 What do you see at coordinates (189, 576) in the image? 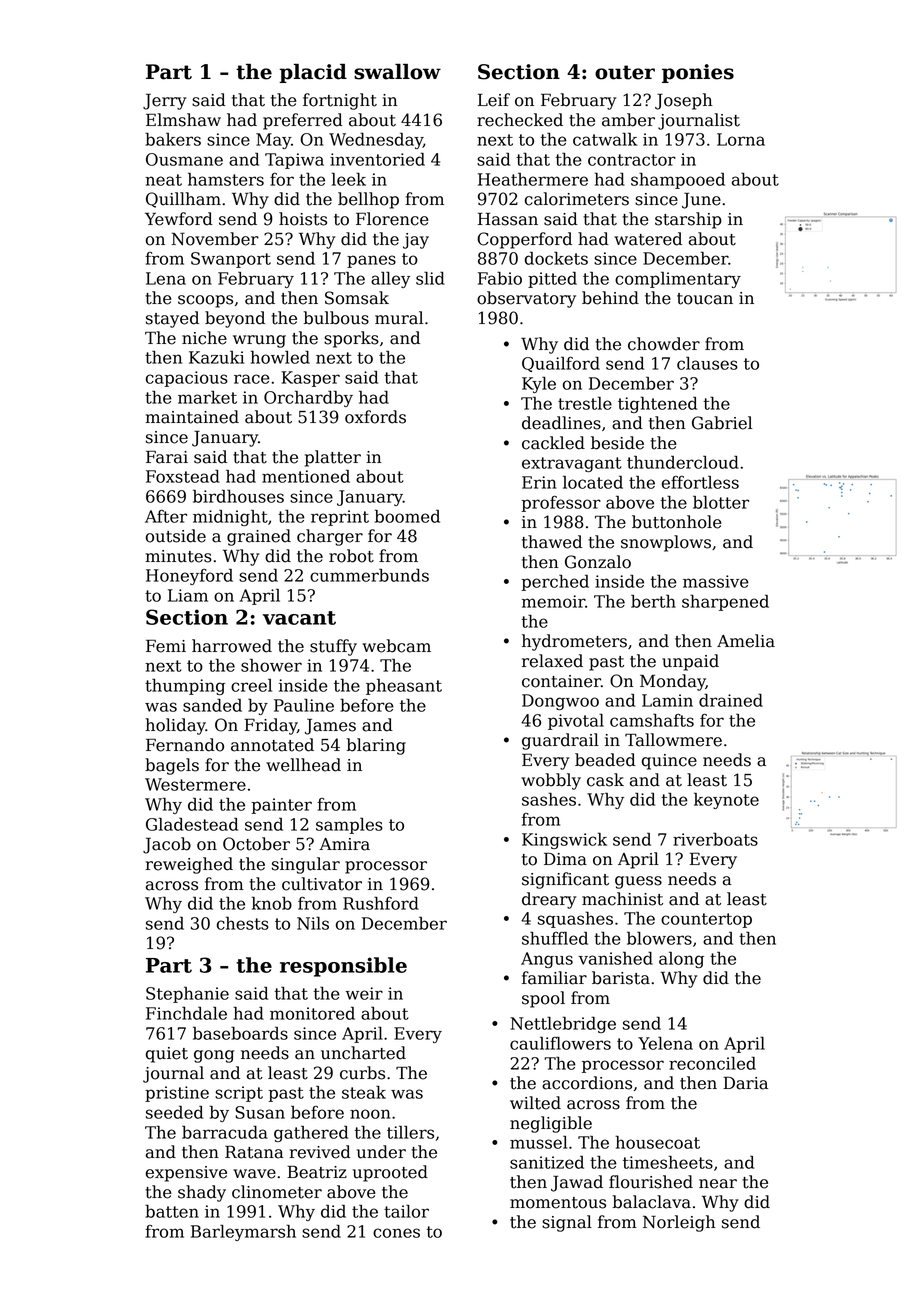
I see `Honeyford` at bounding box center [189, 576].
